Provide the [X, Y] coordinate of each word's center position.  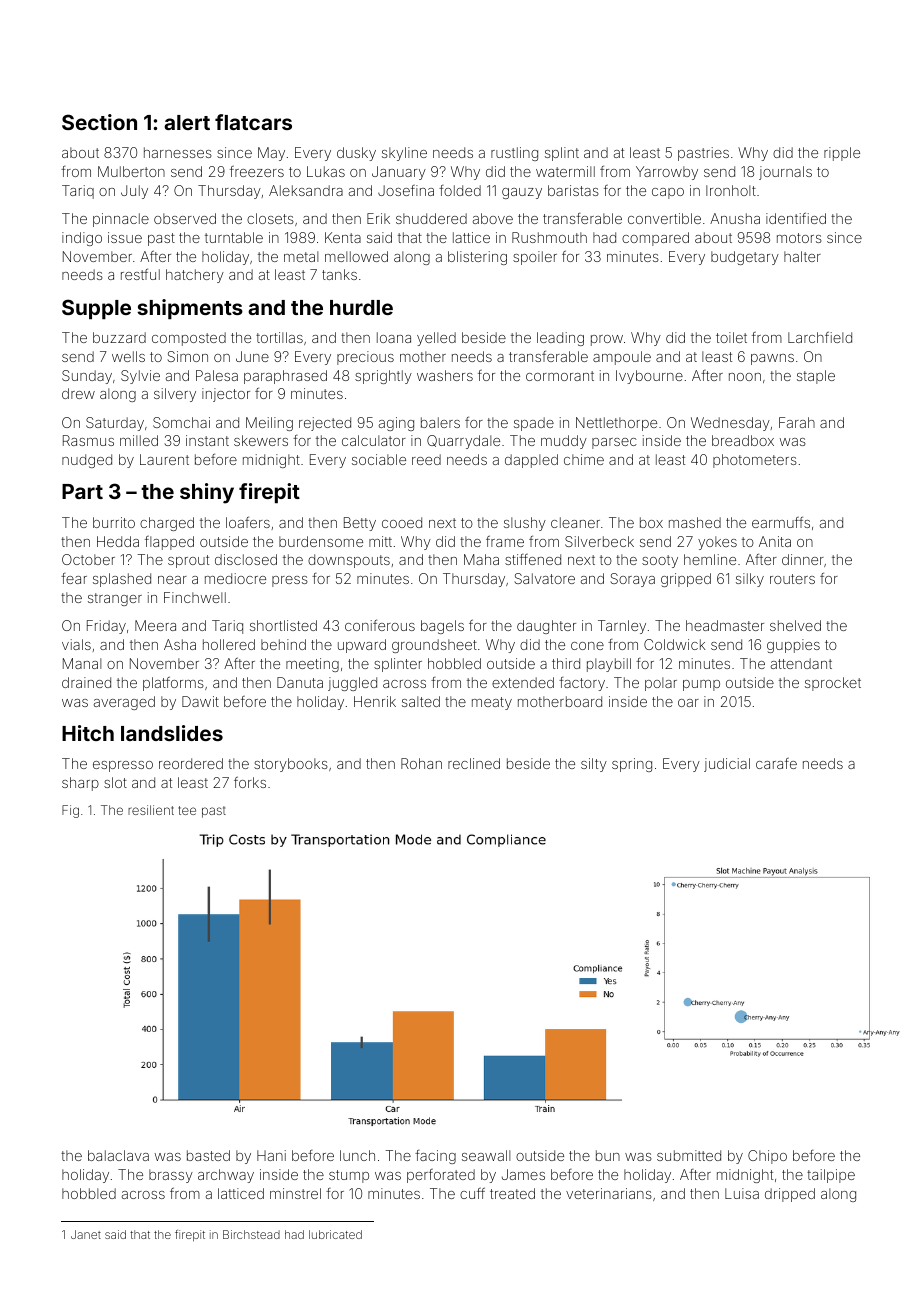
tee [187, 810]
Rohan [421, 763]
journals [785, 173]
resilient [151, 810]
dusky [356, 154]
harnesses [178, 152]
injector [226, 395]
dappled [531, 461]
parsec [614, 443]
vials [76, 644]
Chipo [767, 1157]
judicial [727, 765]
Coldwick [674, 644]
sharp [80, 784]
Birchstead [251, 1234]
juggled [352, 684]
